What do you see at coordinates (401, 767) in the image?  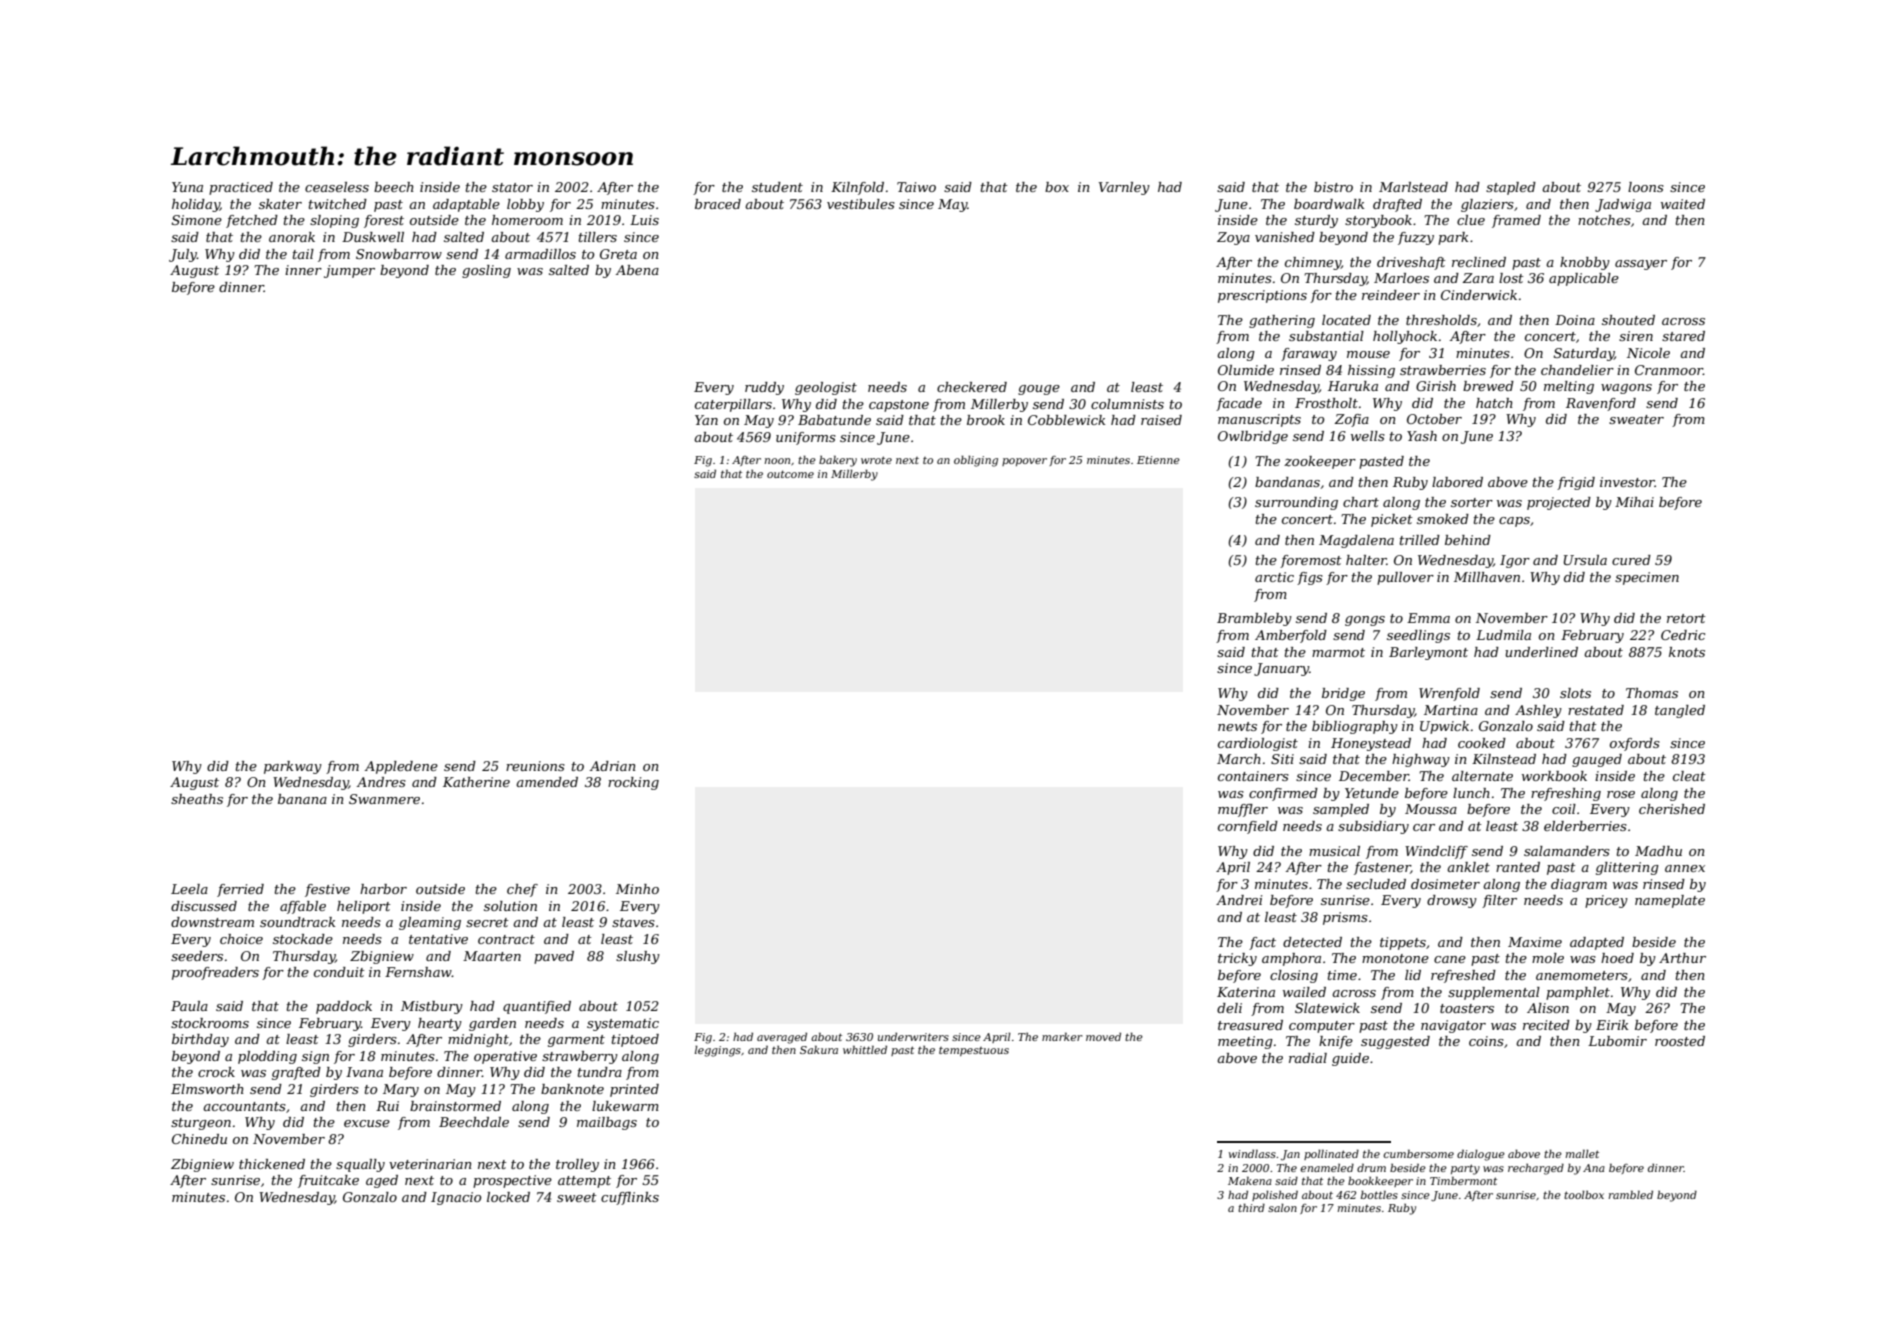 I see `Appledene` at bounding box center [401, 767].
